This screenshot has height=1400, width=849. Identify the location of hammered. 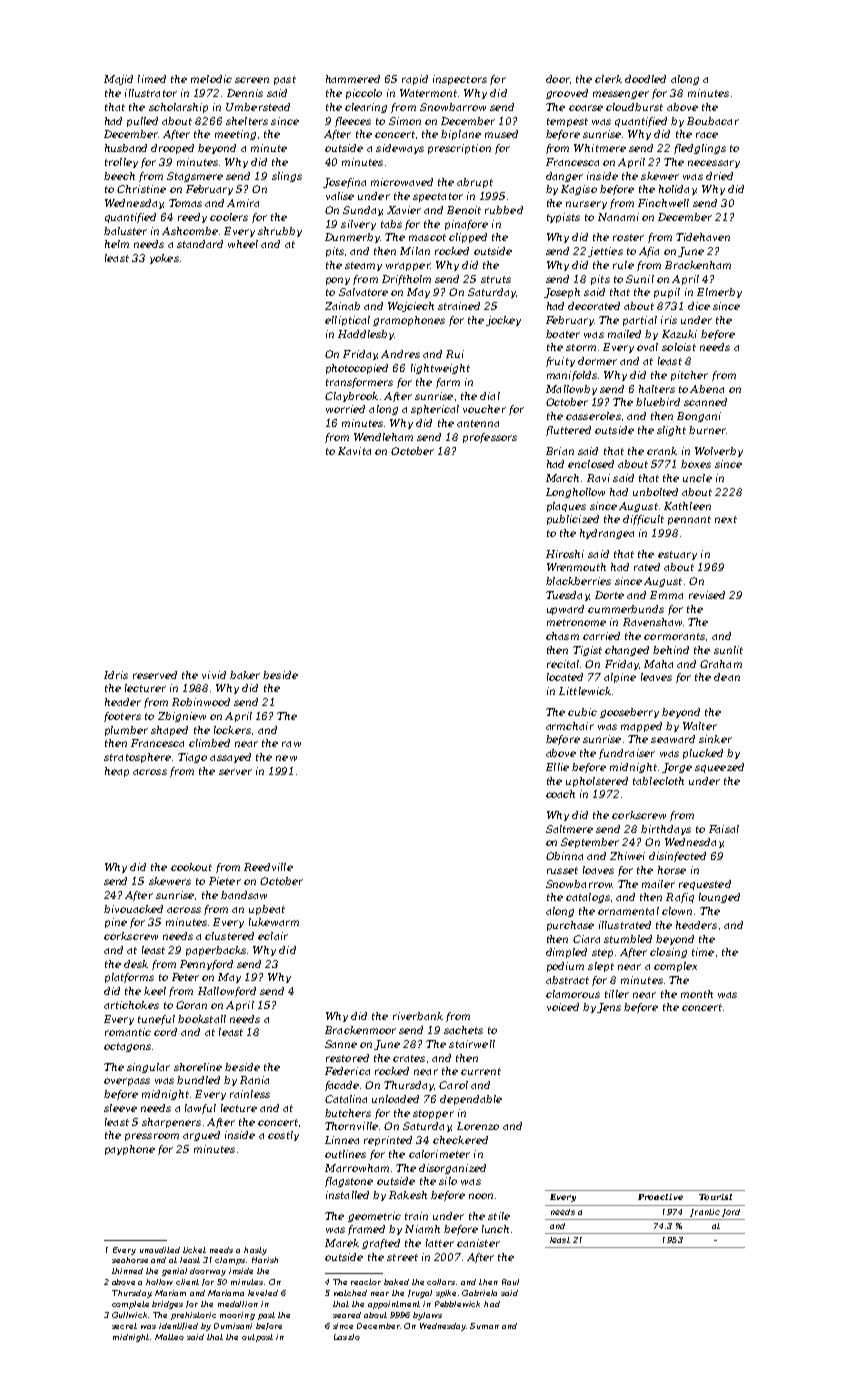
(353, 79).
